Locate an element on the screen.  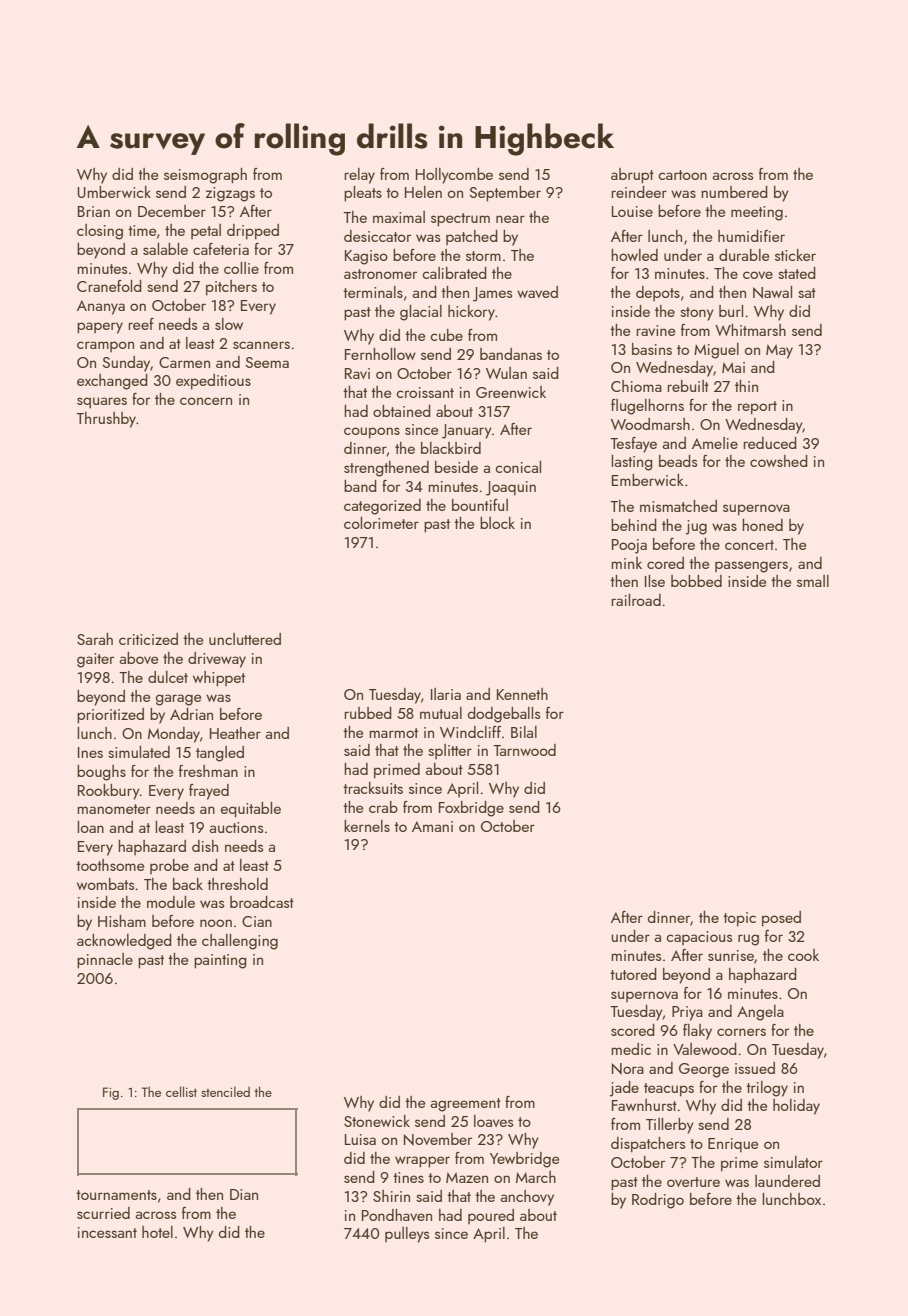
Rodrigo is located at coordinates (658, 1201).
